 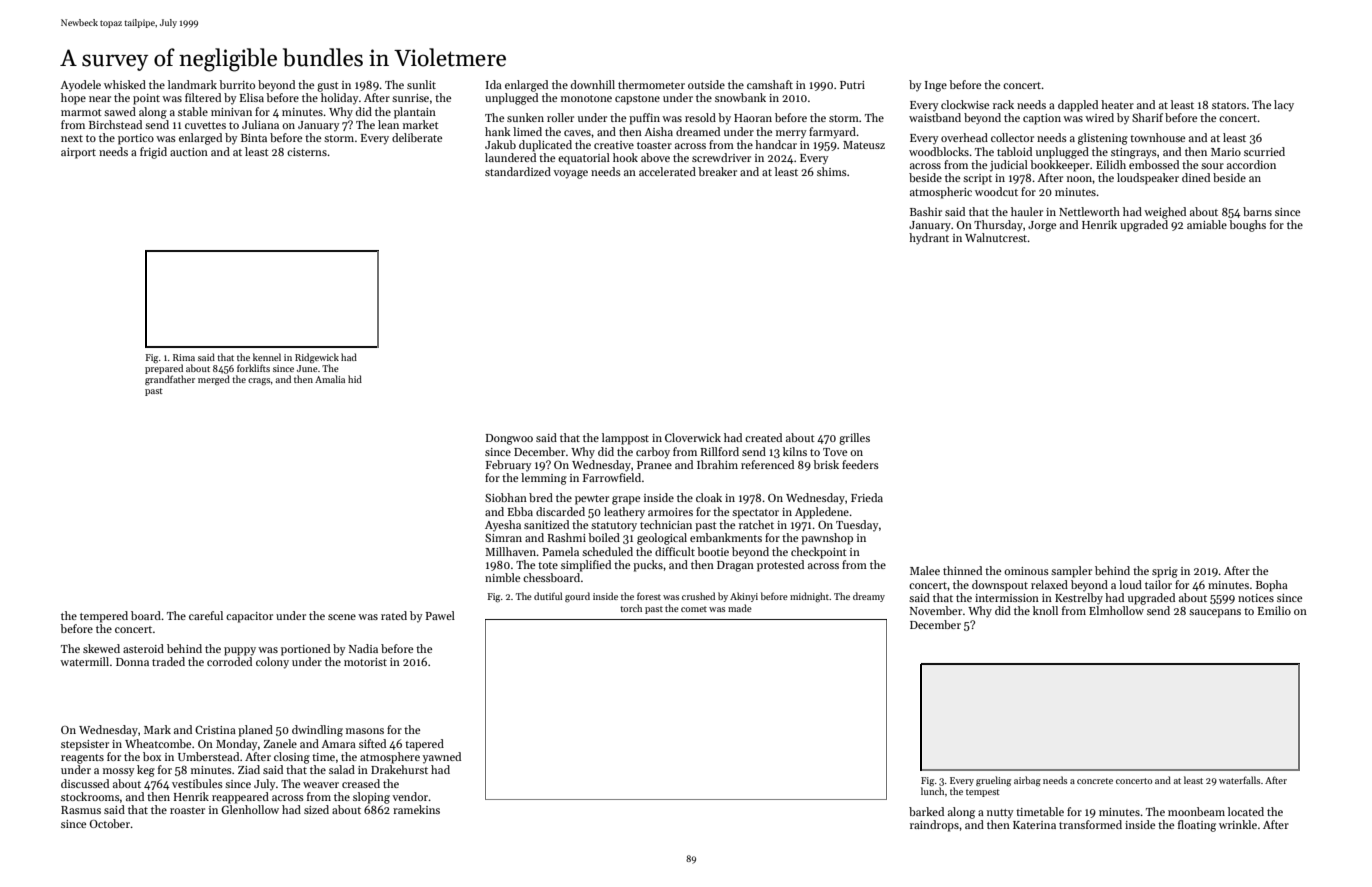 What do you see at coordinates (593, 84) in the screenshot?
I see `downhill` at bounding box center [593, 84].
